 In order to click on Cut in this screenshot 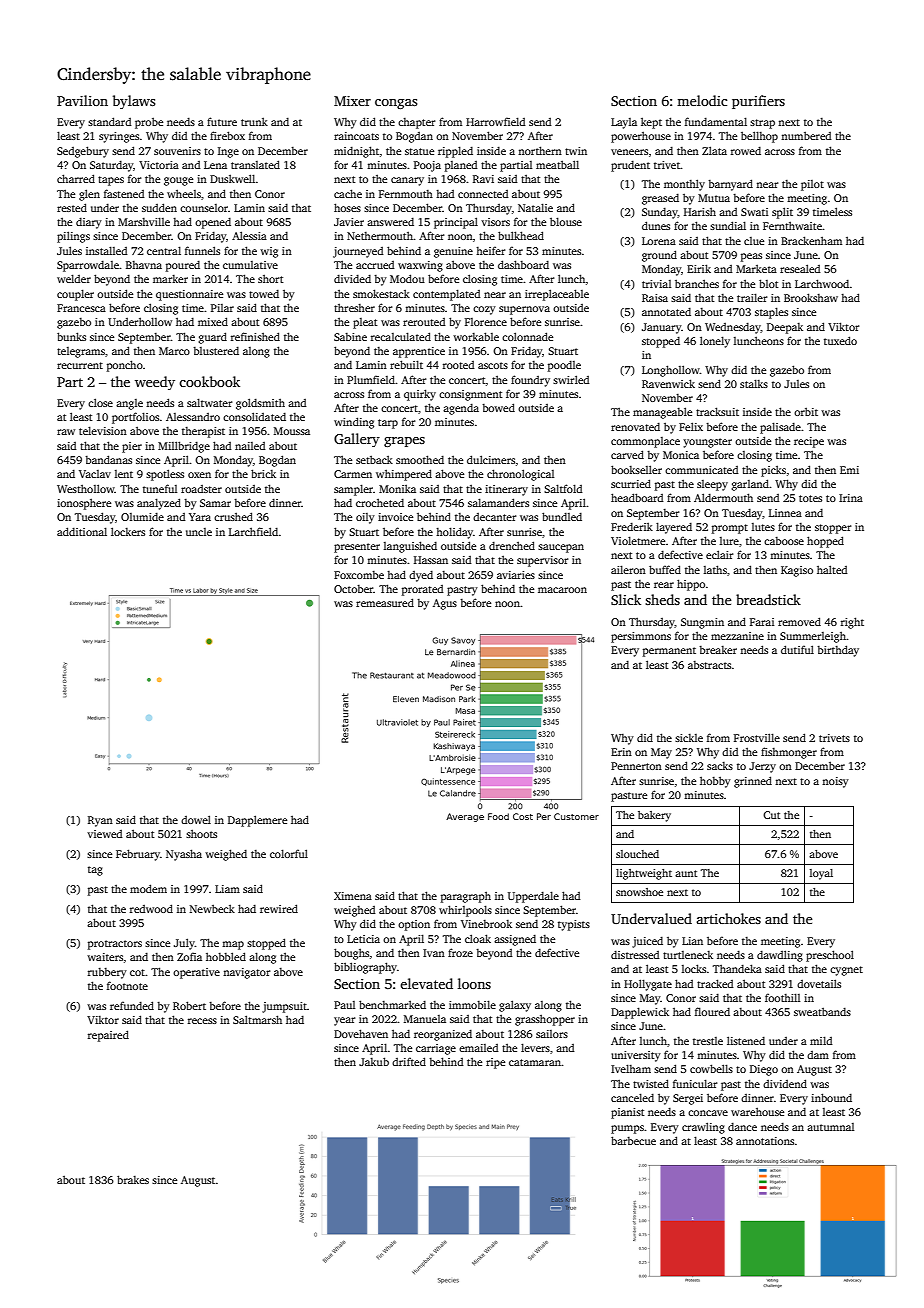, I will do `click(771, 815)`.
